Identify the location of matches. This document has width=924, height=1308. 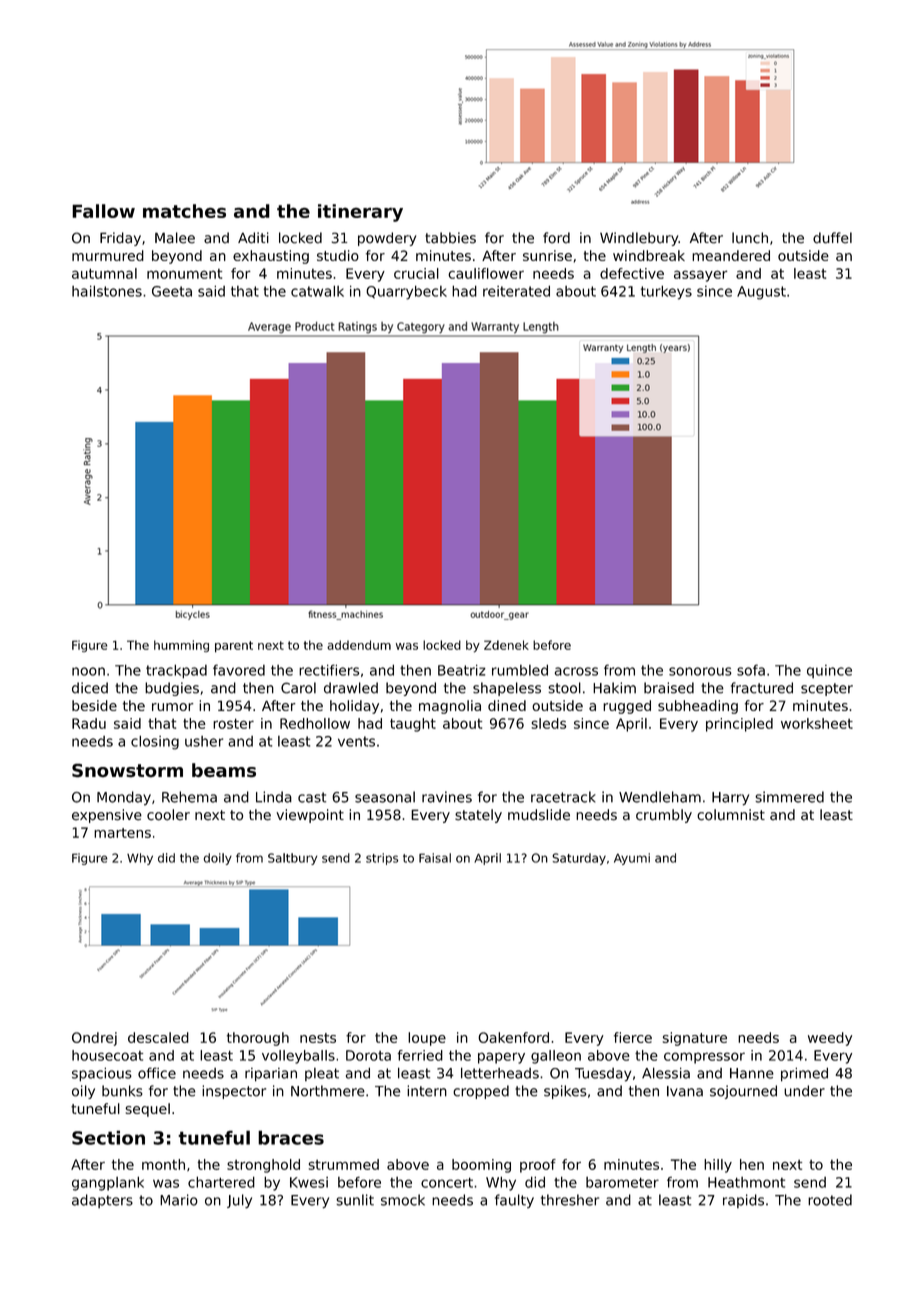
(184, 211).
